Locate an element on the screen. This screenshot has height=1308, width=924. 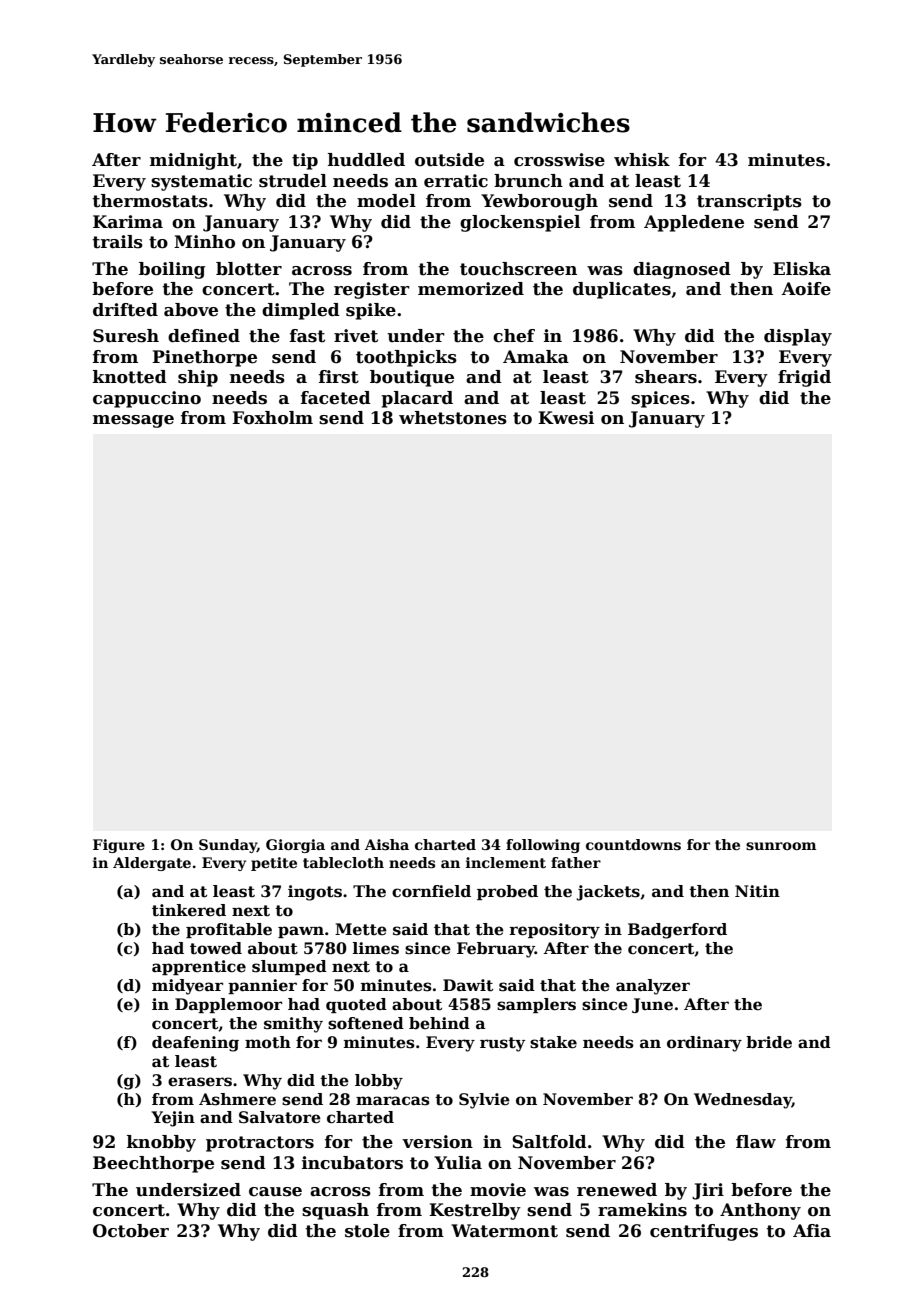
Figure is located at coordinates (119, 846).
